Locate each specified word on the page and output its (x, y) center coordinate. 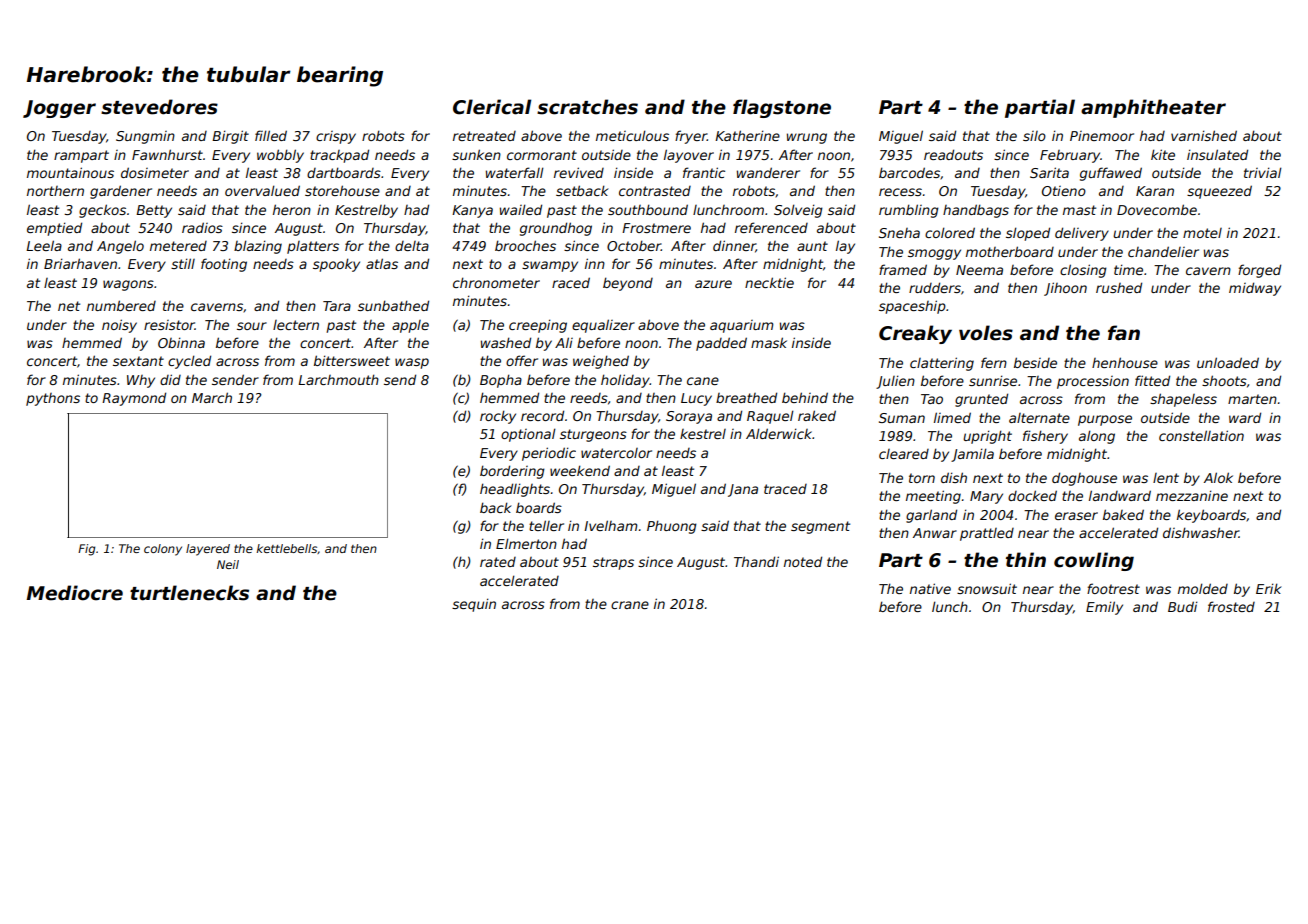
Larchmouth (338, 379)
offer (522, 360)
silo (1034, 136)
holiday (625, 381)
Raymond (134, 399)
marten (1252, 399)
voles (986, 333)
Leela (44, 245)
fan (1124, 333)
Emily (1104, 608)
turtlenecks (189, 593)
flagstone (782, 108)
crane (630, 605)
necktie (769, 282)
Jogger (59, 109)
